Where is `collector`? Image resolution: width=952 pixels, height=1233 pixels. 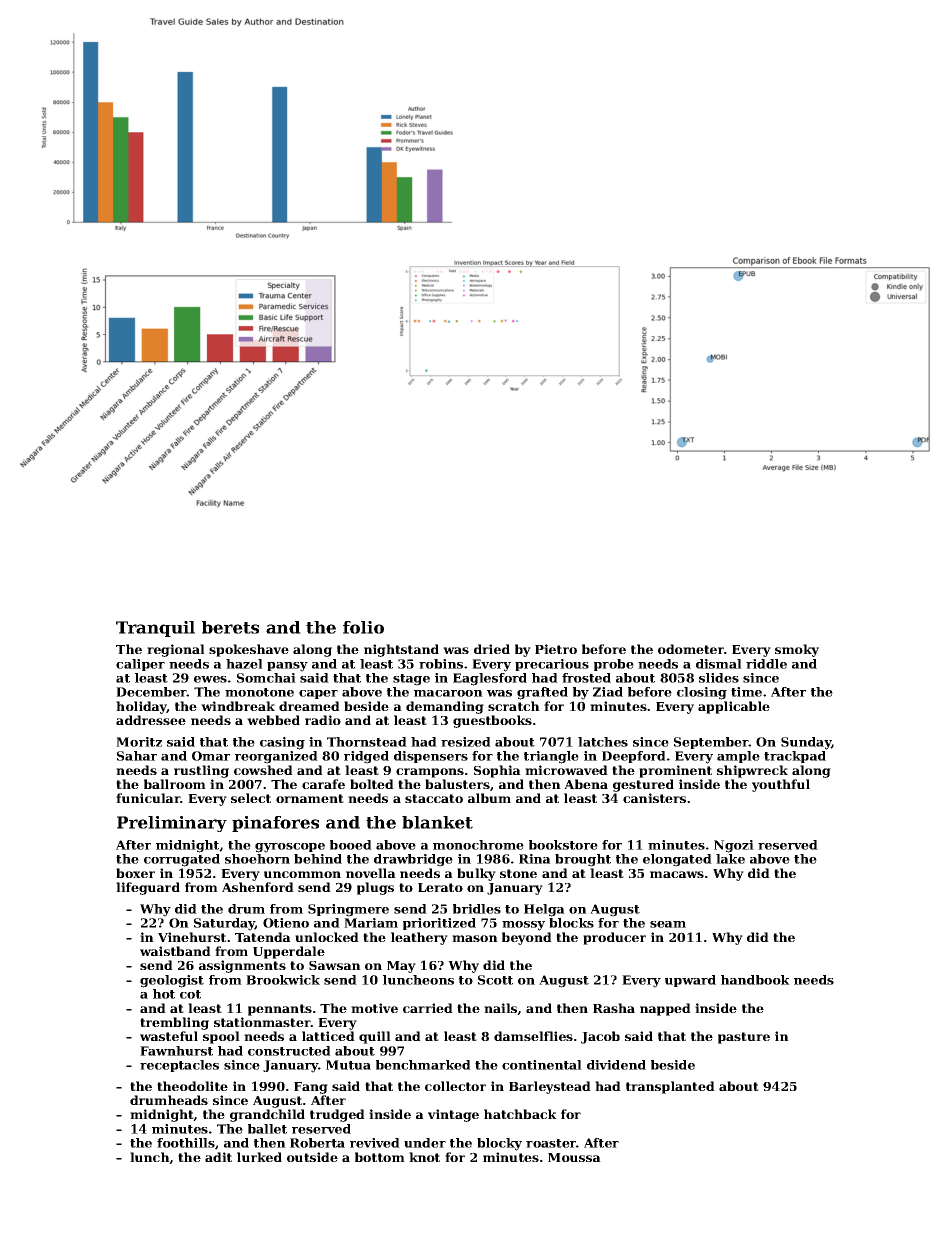 collector is located at coordinates (455, 1086).
